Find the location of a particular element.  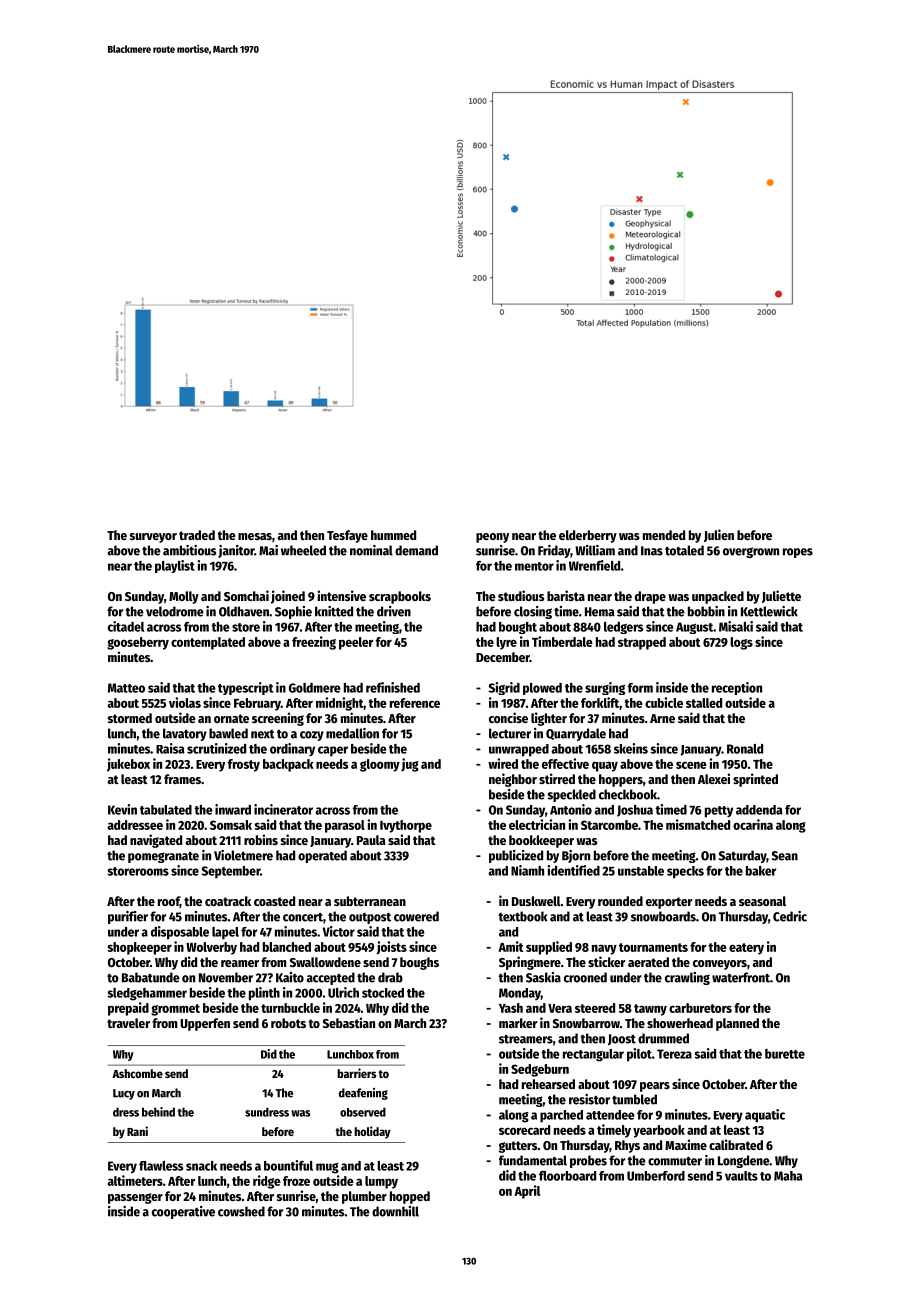

passenger is located at coordinates (135, 1198).
